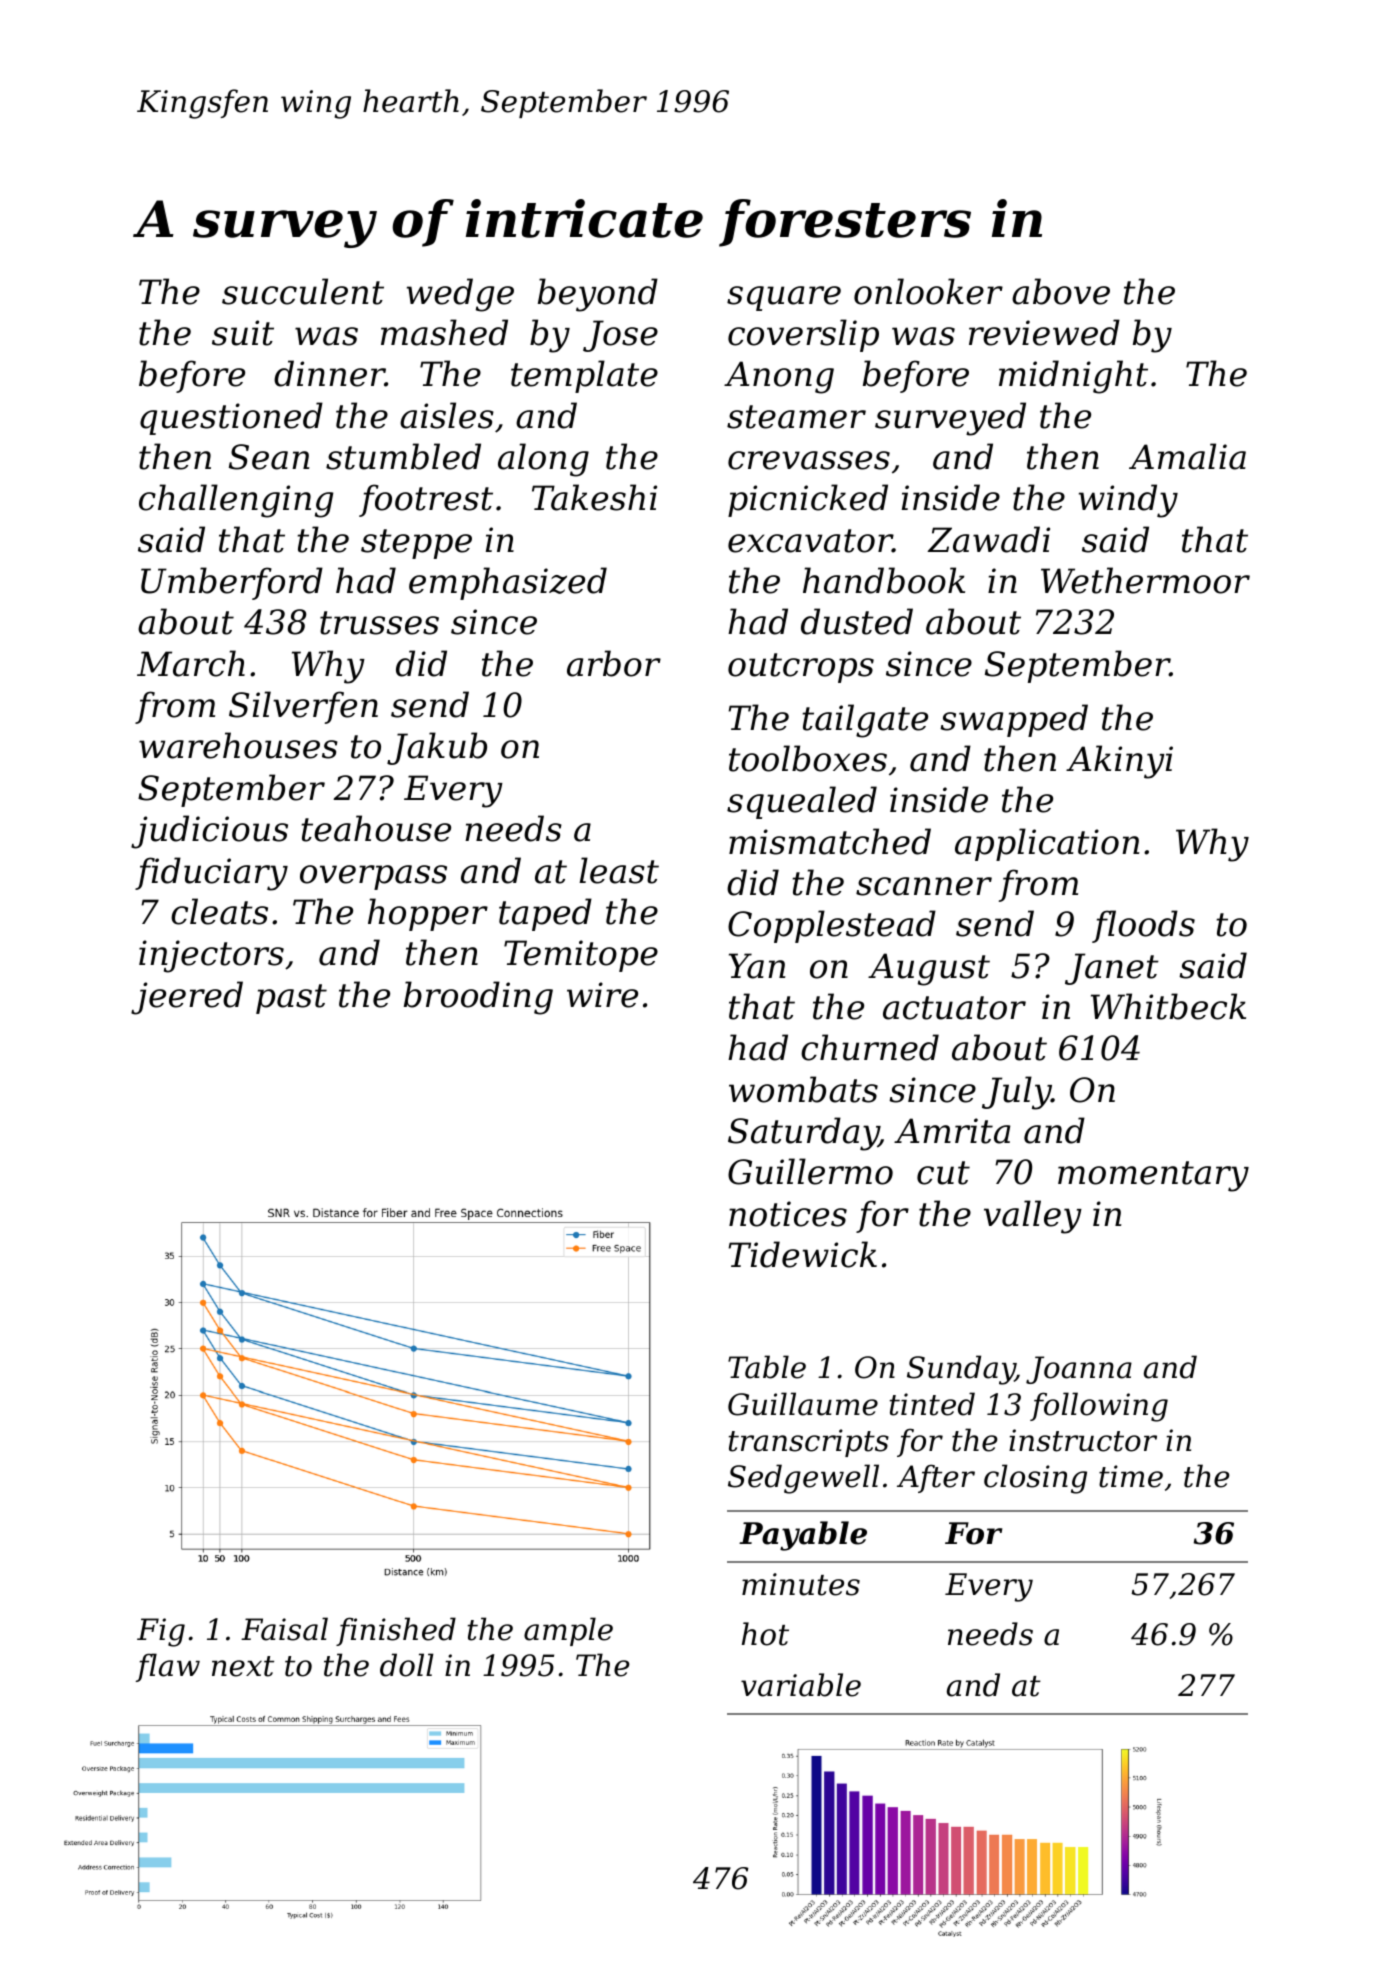 This document has height=1969, width=1386. Describe the element at coordinates (1128, 501) in the document. I see `windy` at that location.
